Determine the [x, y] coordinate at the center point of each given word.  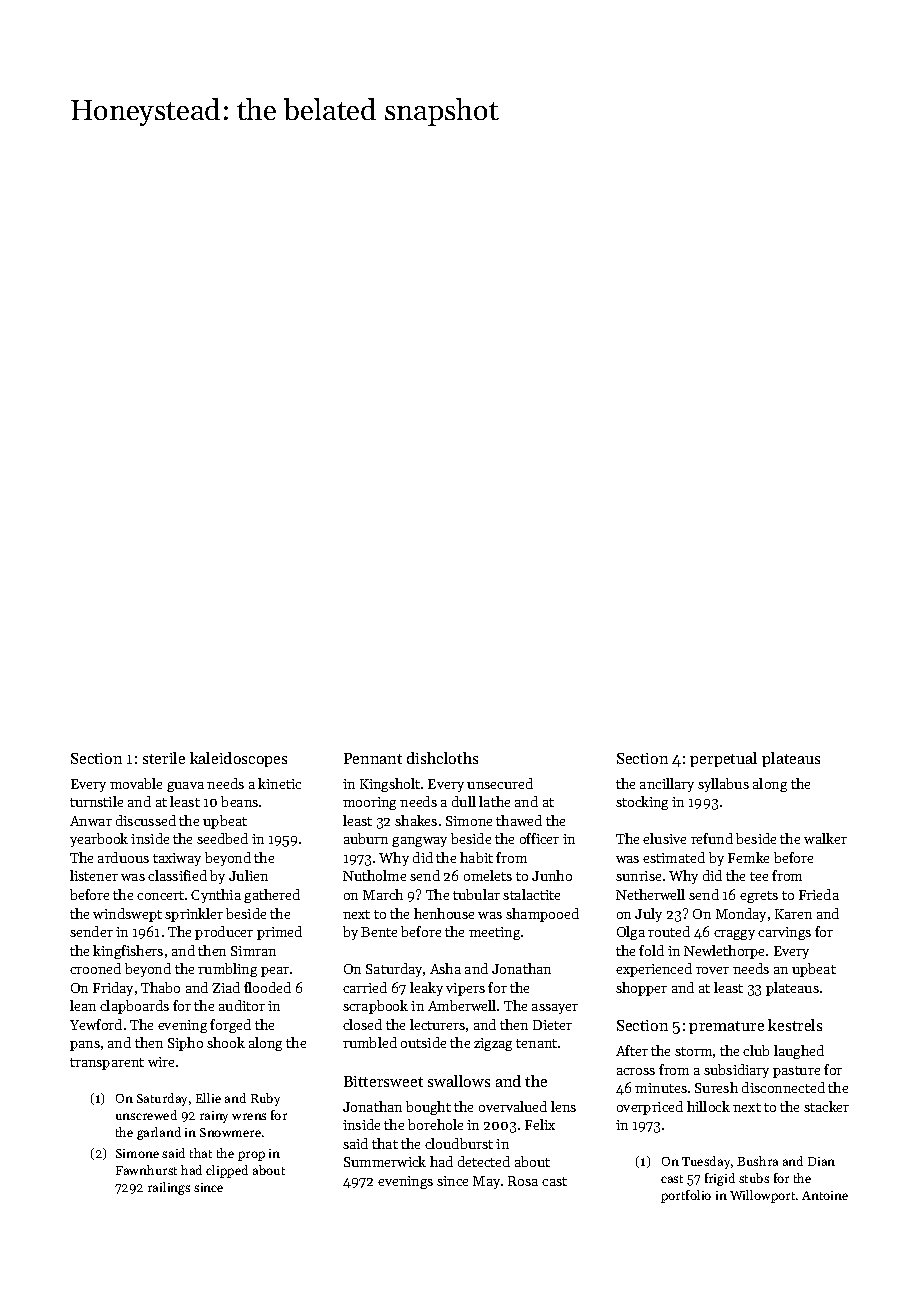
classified [177, 875]
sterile [164, 758]
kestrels [795, 1025]
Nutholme [374, 875]
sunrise [638, 876]
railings [169, 1188]
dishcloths [442, 758]
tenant [536, 1043]
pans [85, 1046]
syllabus [723, 785]
